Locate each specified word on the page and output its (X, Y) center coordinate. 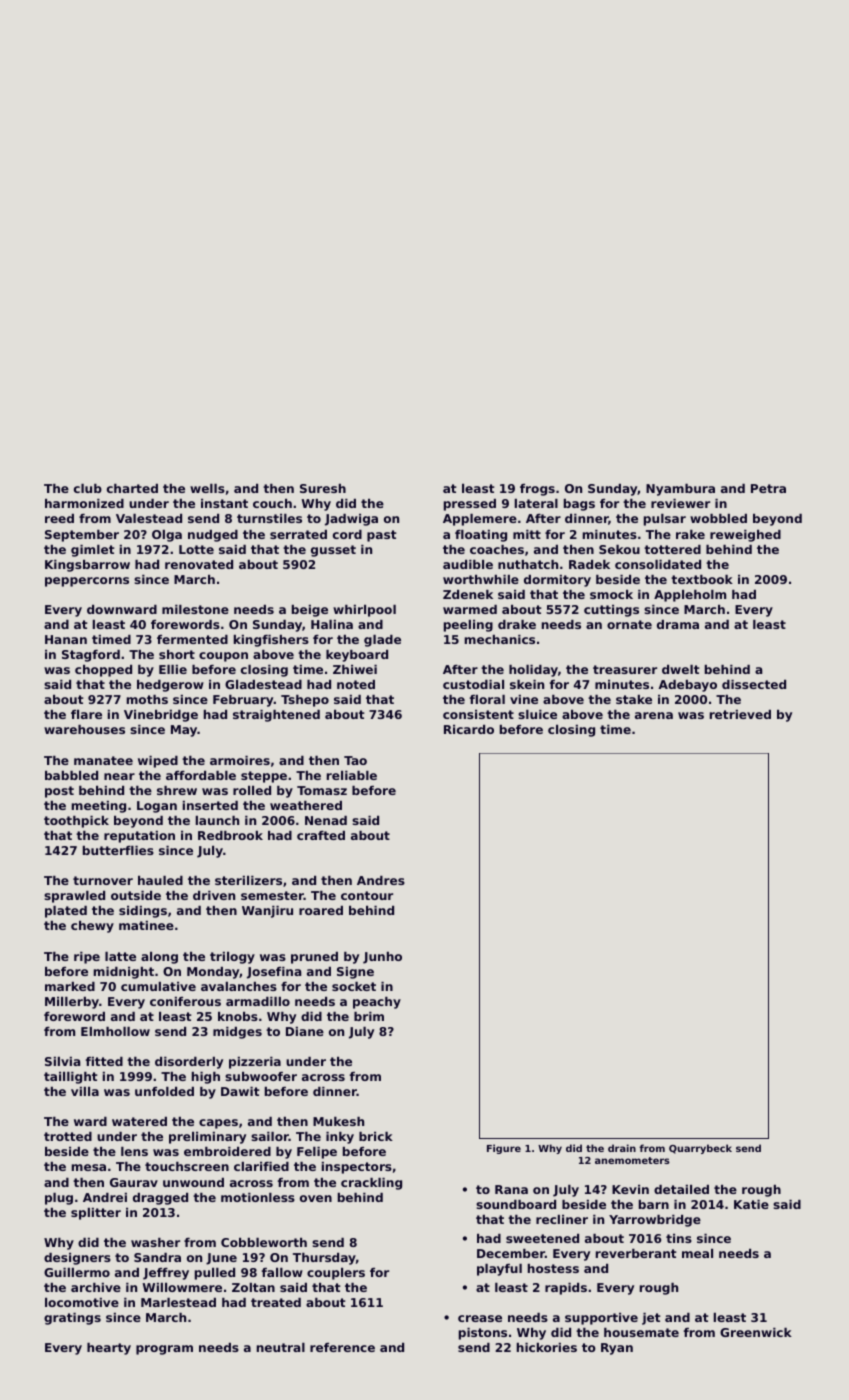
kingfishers (271, 641)
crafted (321, 835)
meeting (99, 807)
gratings (72, 1319)
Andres (381, 880)
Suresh (323, 488)
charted (132, 488)
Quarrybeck (700, 1149)
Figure (504, 1149)
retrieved (740, 714)
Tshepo (305, 701)
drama (678, 624)
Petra (768, 488)
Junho (382, 958)
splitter (96, 1214)
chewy (92, 927)
